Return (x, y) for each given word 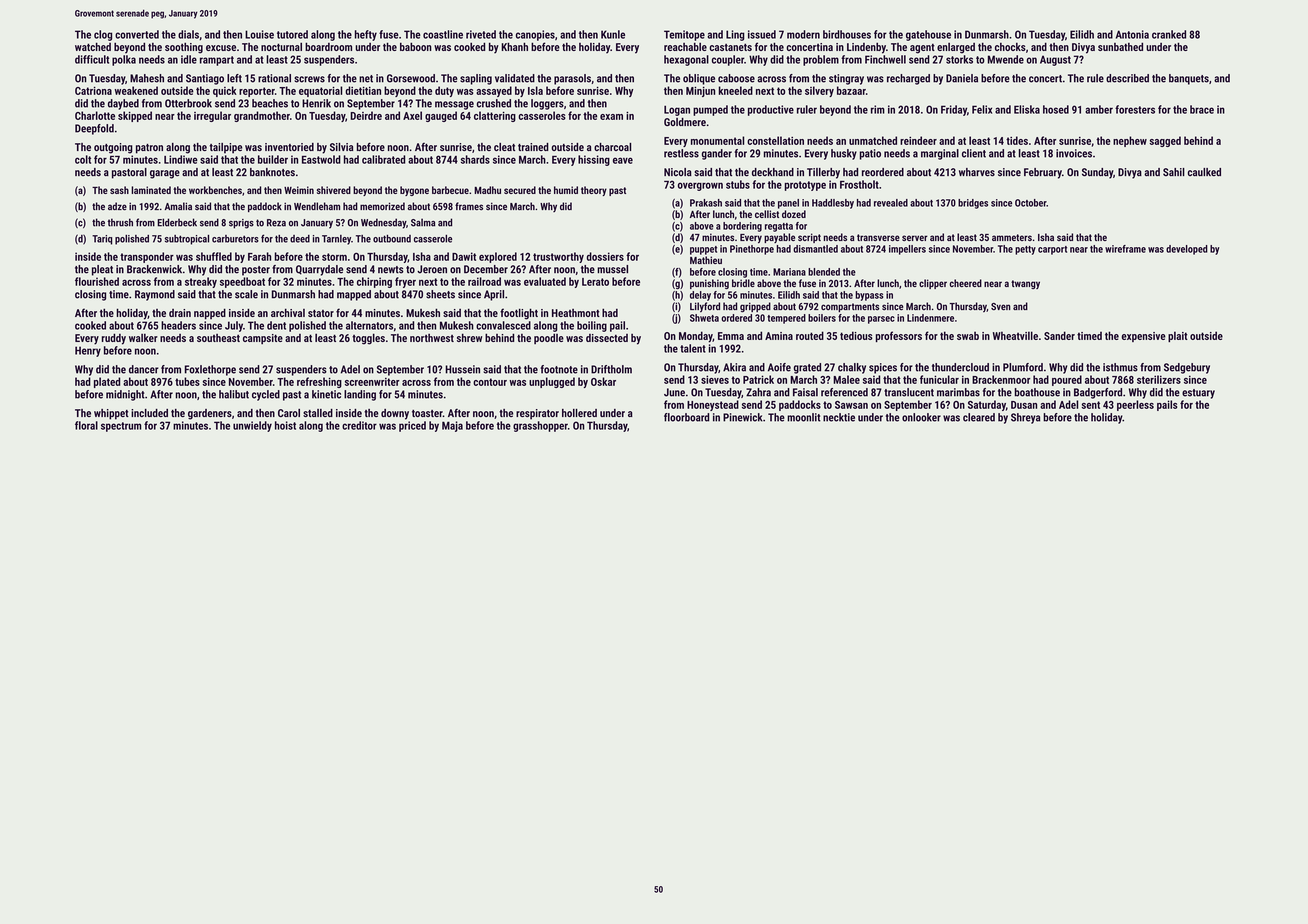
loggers (547, 104)
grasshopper (540, 426)
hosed (1056, 109)
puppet (703, 250)
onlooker (921, 417)
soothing (184, 48)
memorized (382, 206)
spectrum (121, 427)
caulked (1204, 172)
